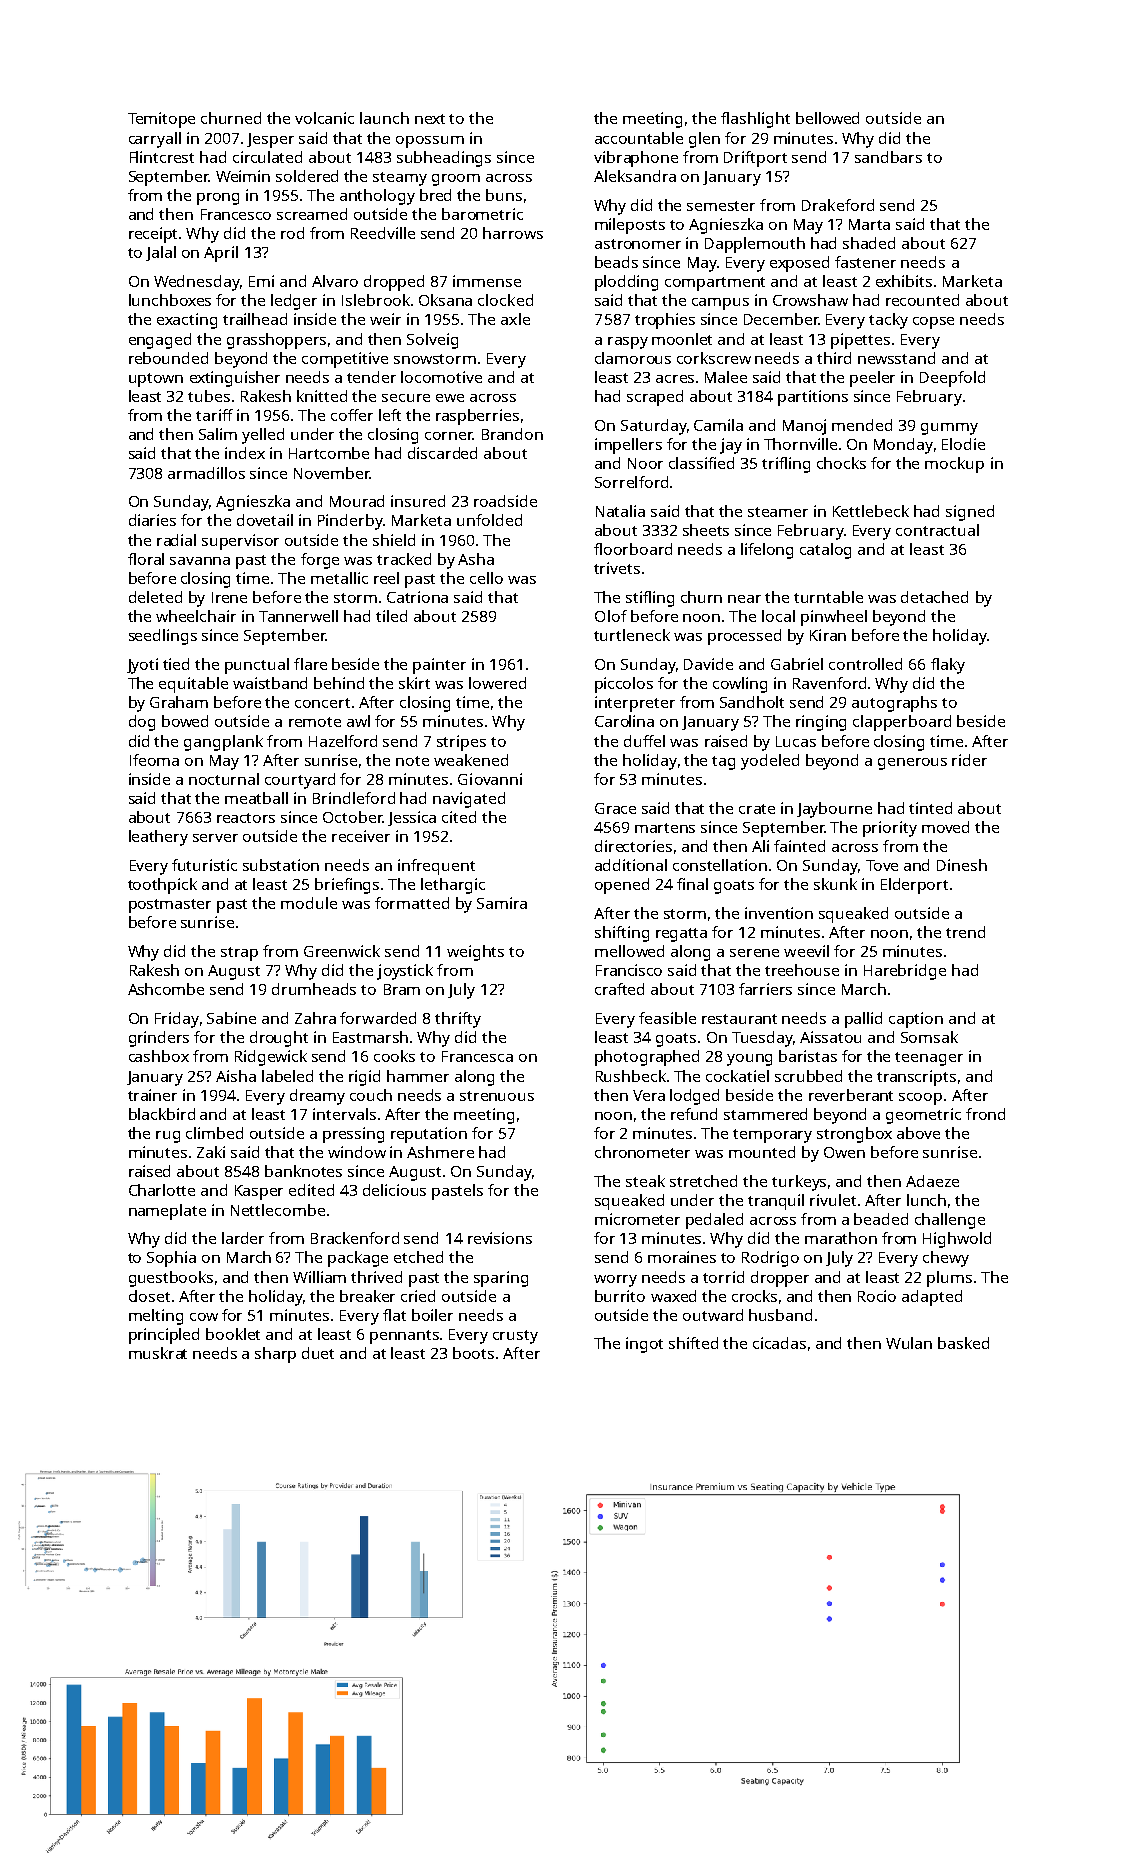 This document has height=1876, width=1139. What do you see at coordinates (834, 810) in the document?
I see `Jaybourne` at bounding box center [834, 810].
